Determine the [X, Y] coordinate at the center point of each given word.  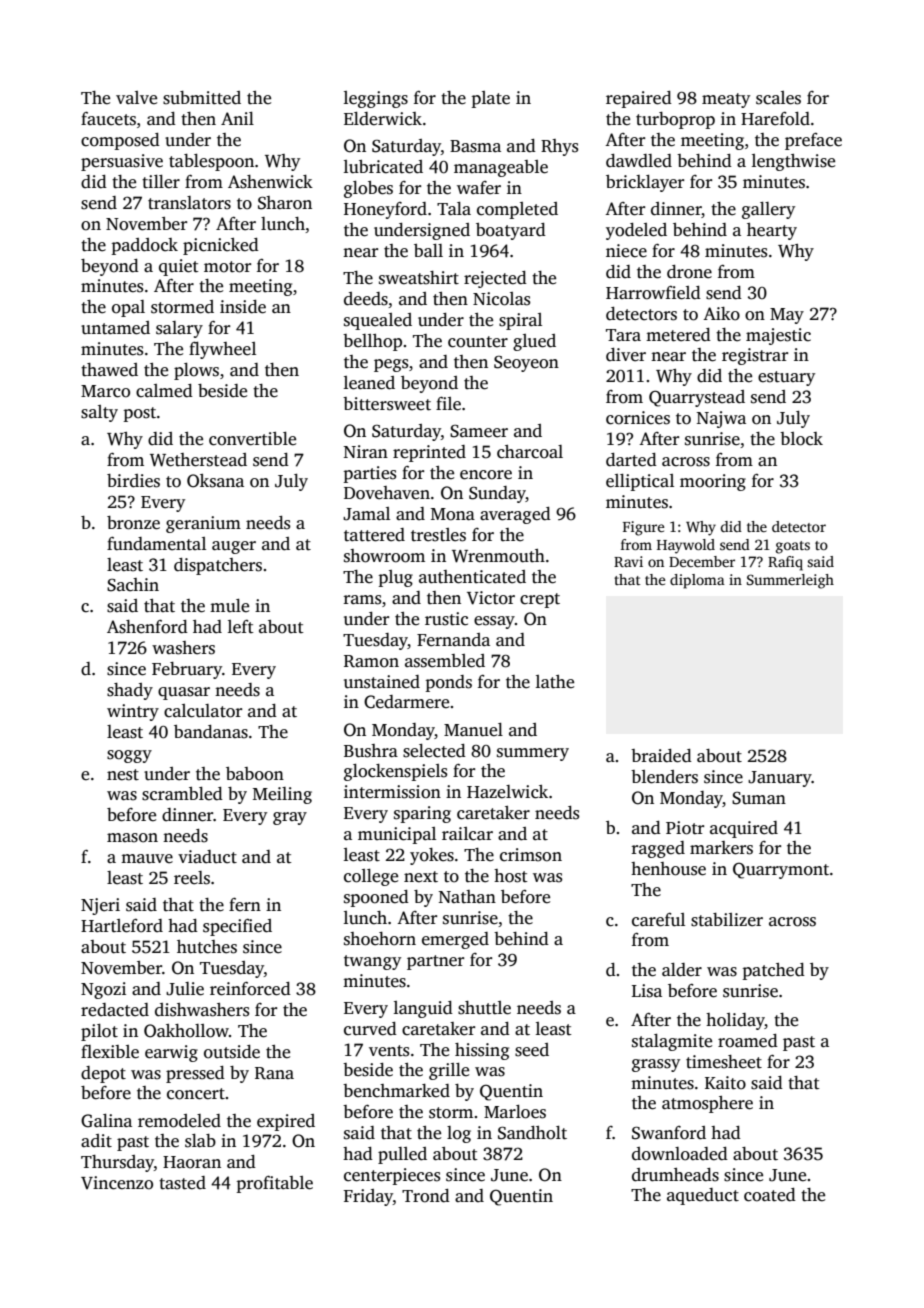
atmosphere [707, 1104]
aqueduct [703, 1196]
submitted [202, 98]
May [787, 316]
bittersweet [387, 404]
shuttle [484, 1008]
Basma [475, 146]
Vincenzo [117, 1183]
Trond [426, 1196]
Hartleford [122, 926]
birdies [133, 481]
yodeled [636, 231]
